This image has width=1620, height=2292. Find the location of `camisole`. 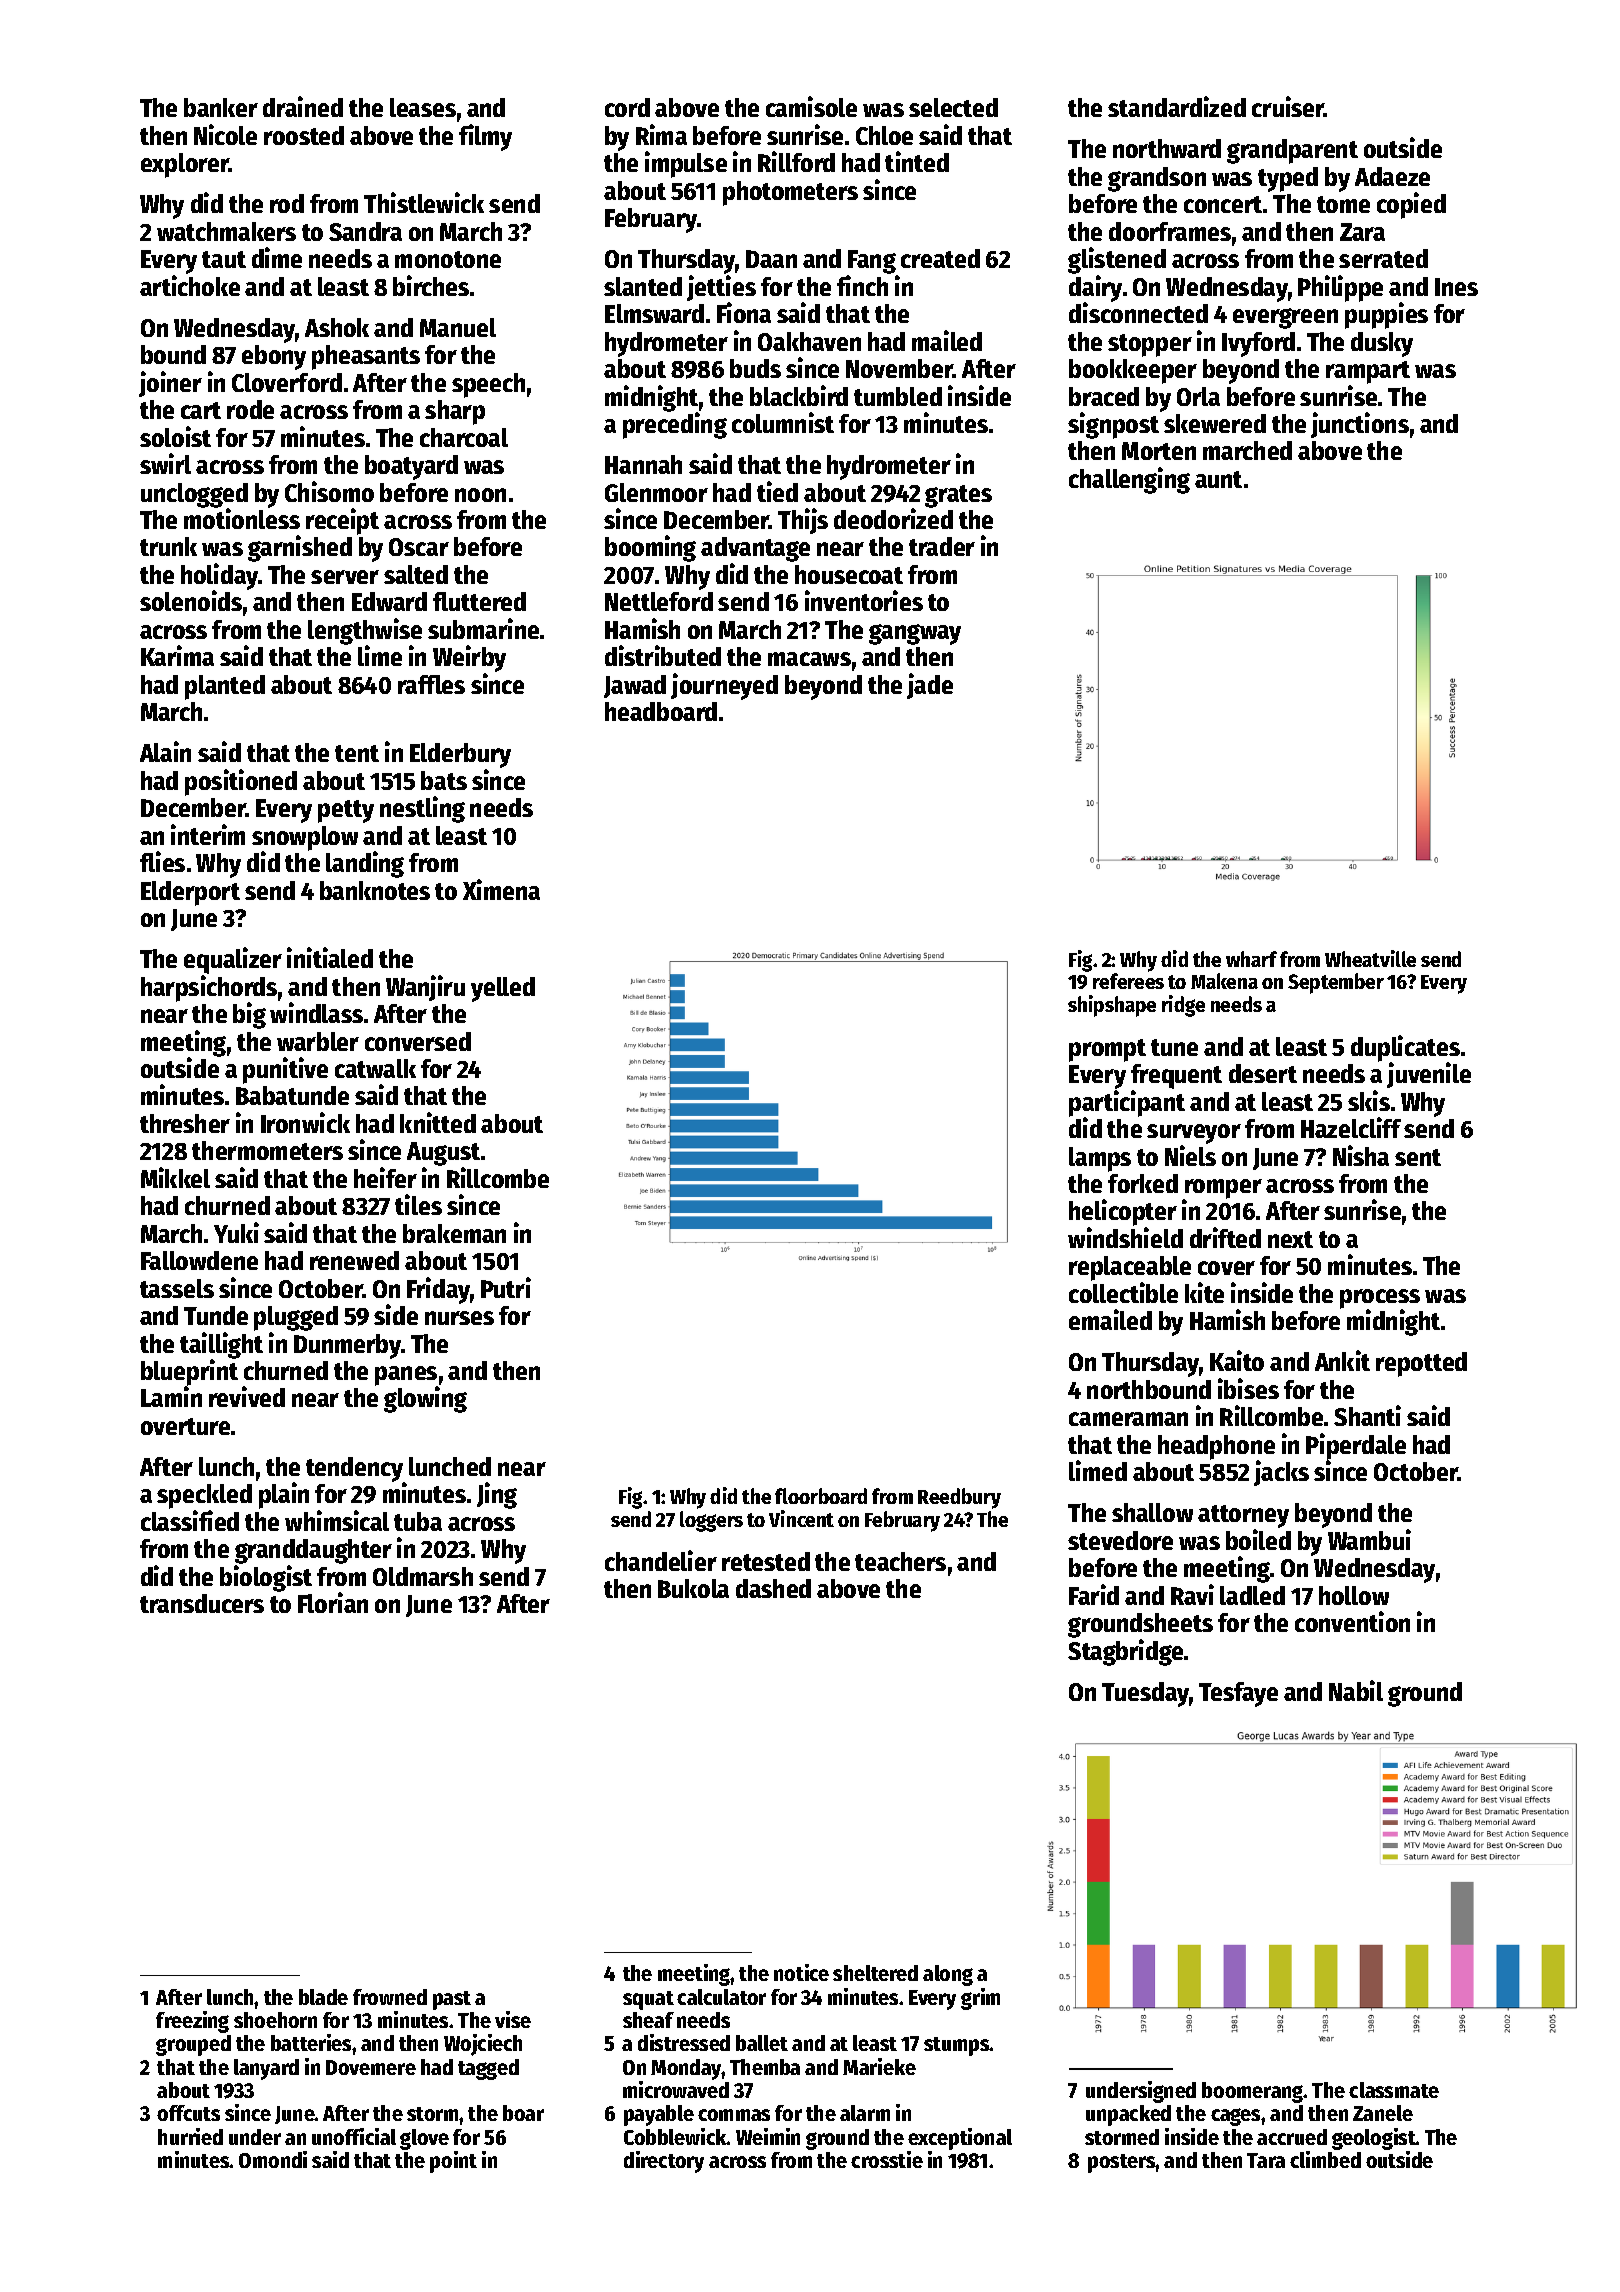

camisole is located at coordinates (811, 106).
